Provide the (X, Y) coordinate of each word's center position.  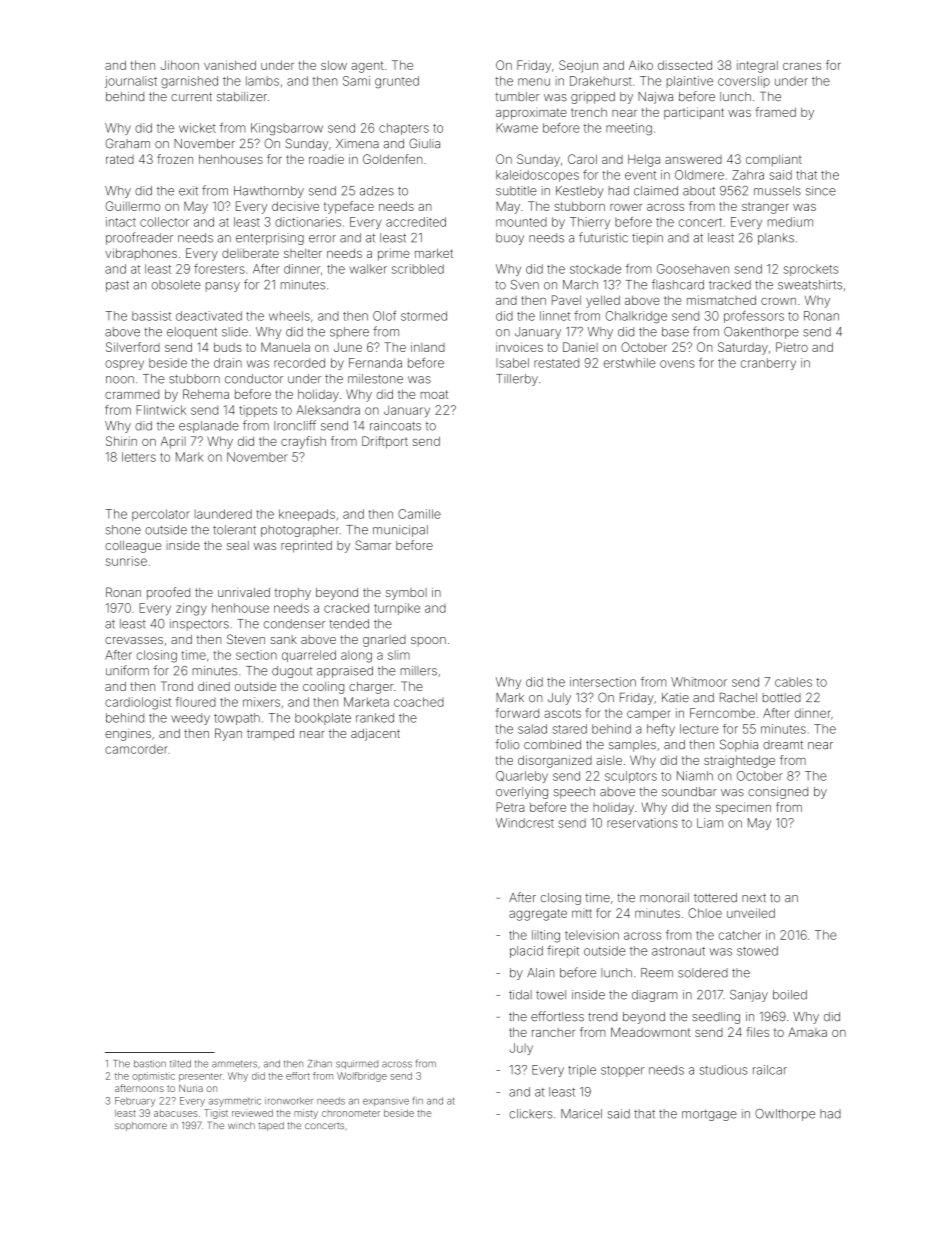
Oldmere (699, 175)
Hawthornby (269, 192)
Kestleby (580, 192)
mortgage (709, 1115)
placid (526, 952)
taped (271, 1126)
